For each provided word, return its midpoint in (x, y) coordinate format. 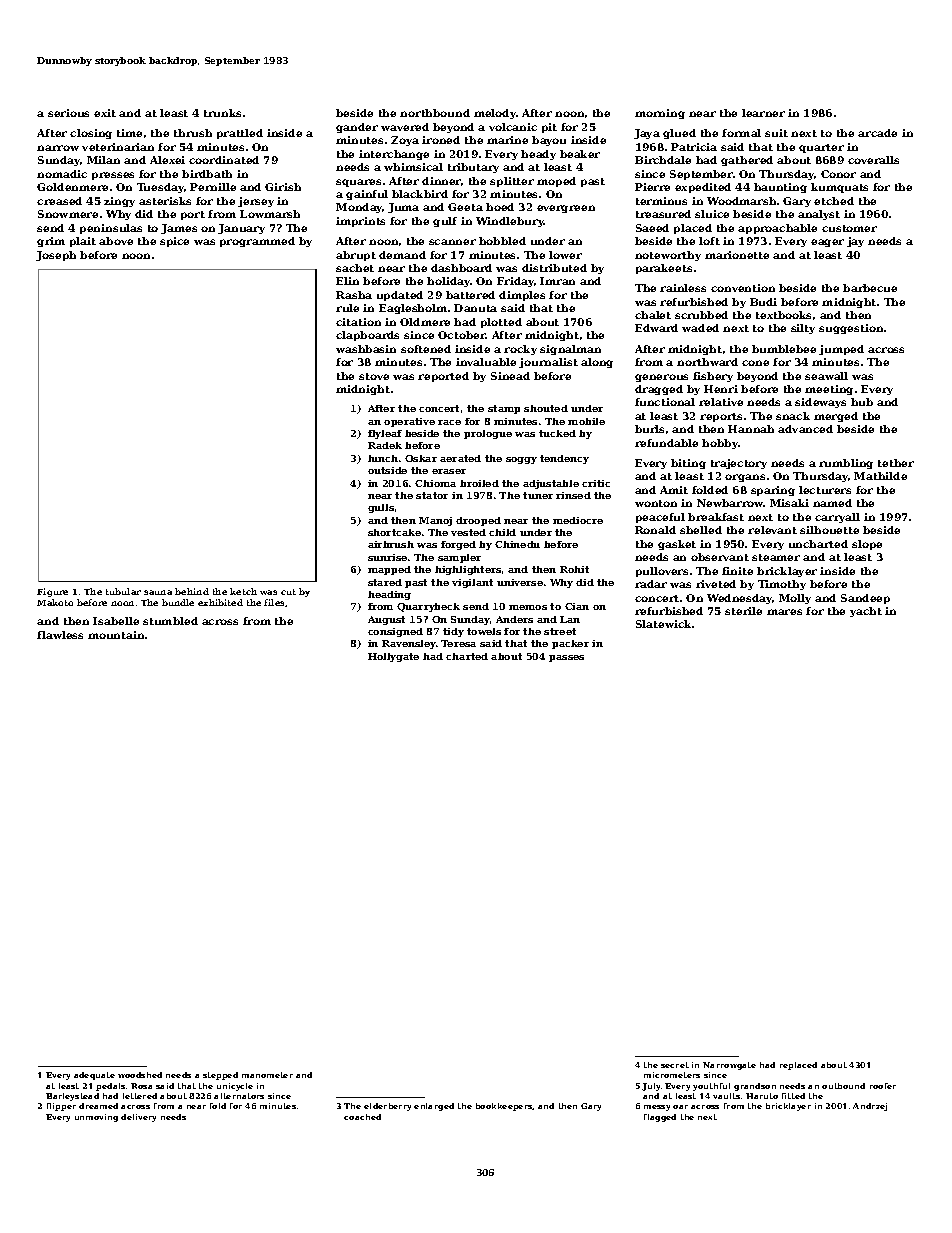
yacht (866, 612)
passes (566, 658)
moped (556, 182)
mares (784, 612)
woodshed (140, 1075)
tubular (123, 591)
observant (720, 557)
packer (570, 644)
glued (679, 134)
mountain (116, 635)
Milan (103, 160)
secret (675, 1065)
